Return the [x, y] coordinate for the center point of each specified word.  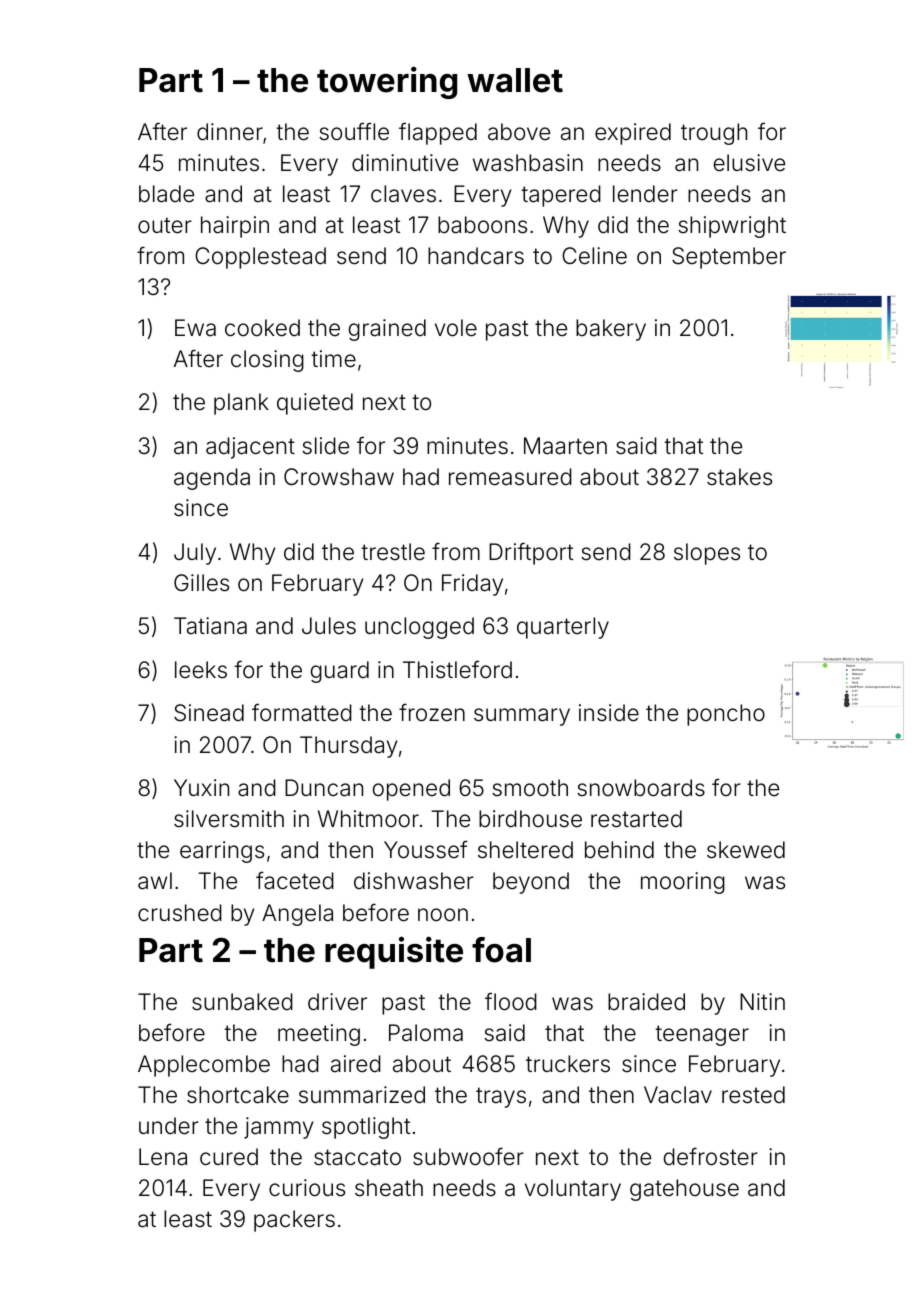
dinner [230, 132]
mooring [683, 883]
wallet [515, 80]
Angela [297, 915]
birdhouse [530, 818]
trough [714, 134]
